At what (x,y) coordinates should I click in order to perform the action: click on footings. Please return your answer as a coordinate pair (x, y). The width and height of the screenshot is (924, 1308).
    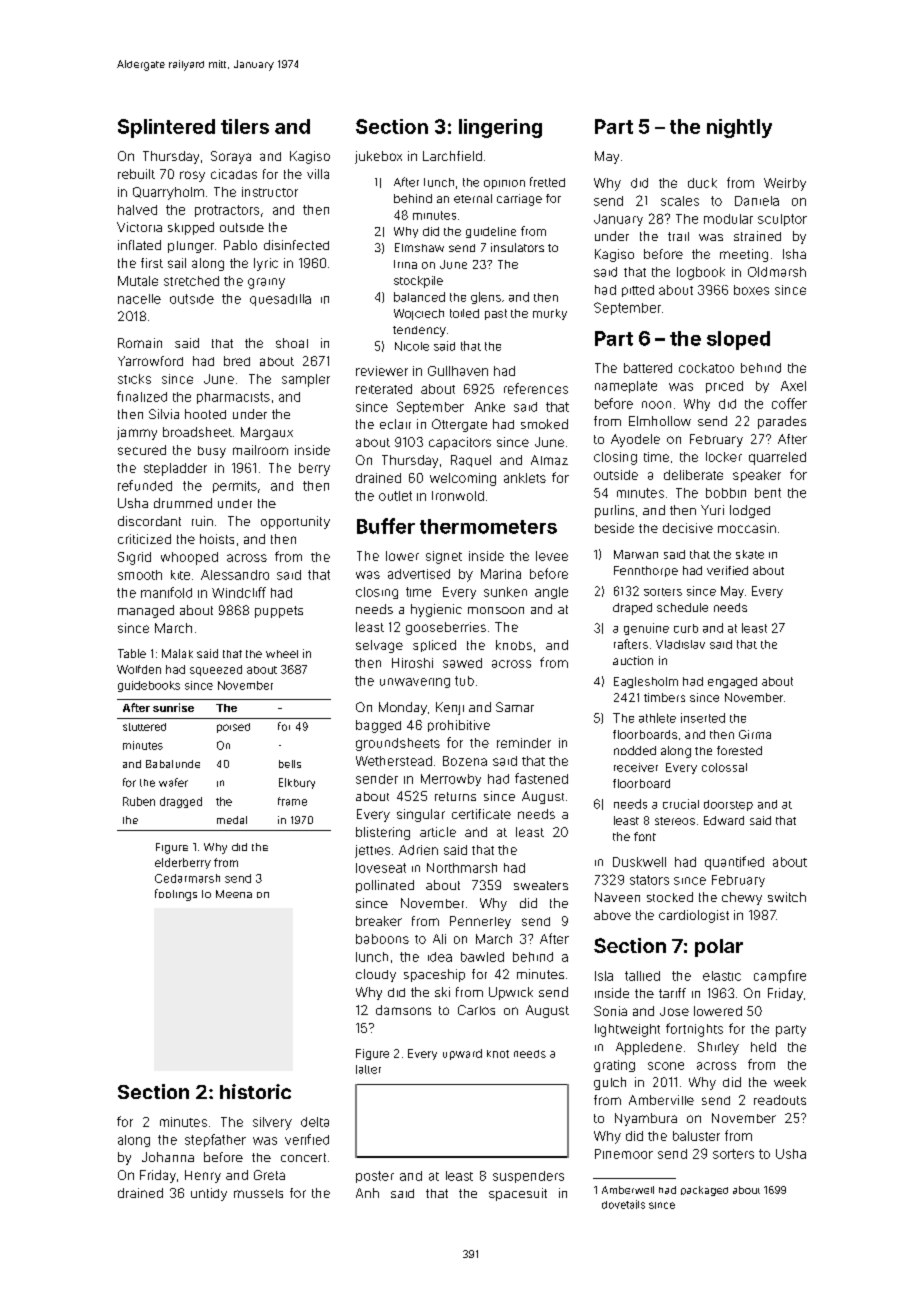
    Looking at the image, I should click on (176, 895).
